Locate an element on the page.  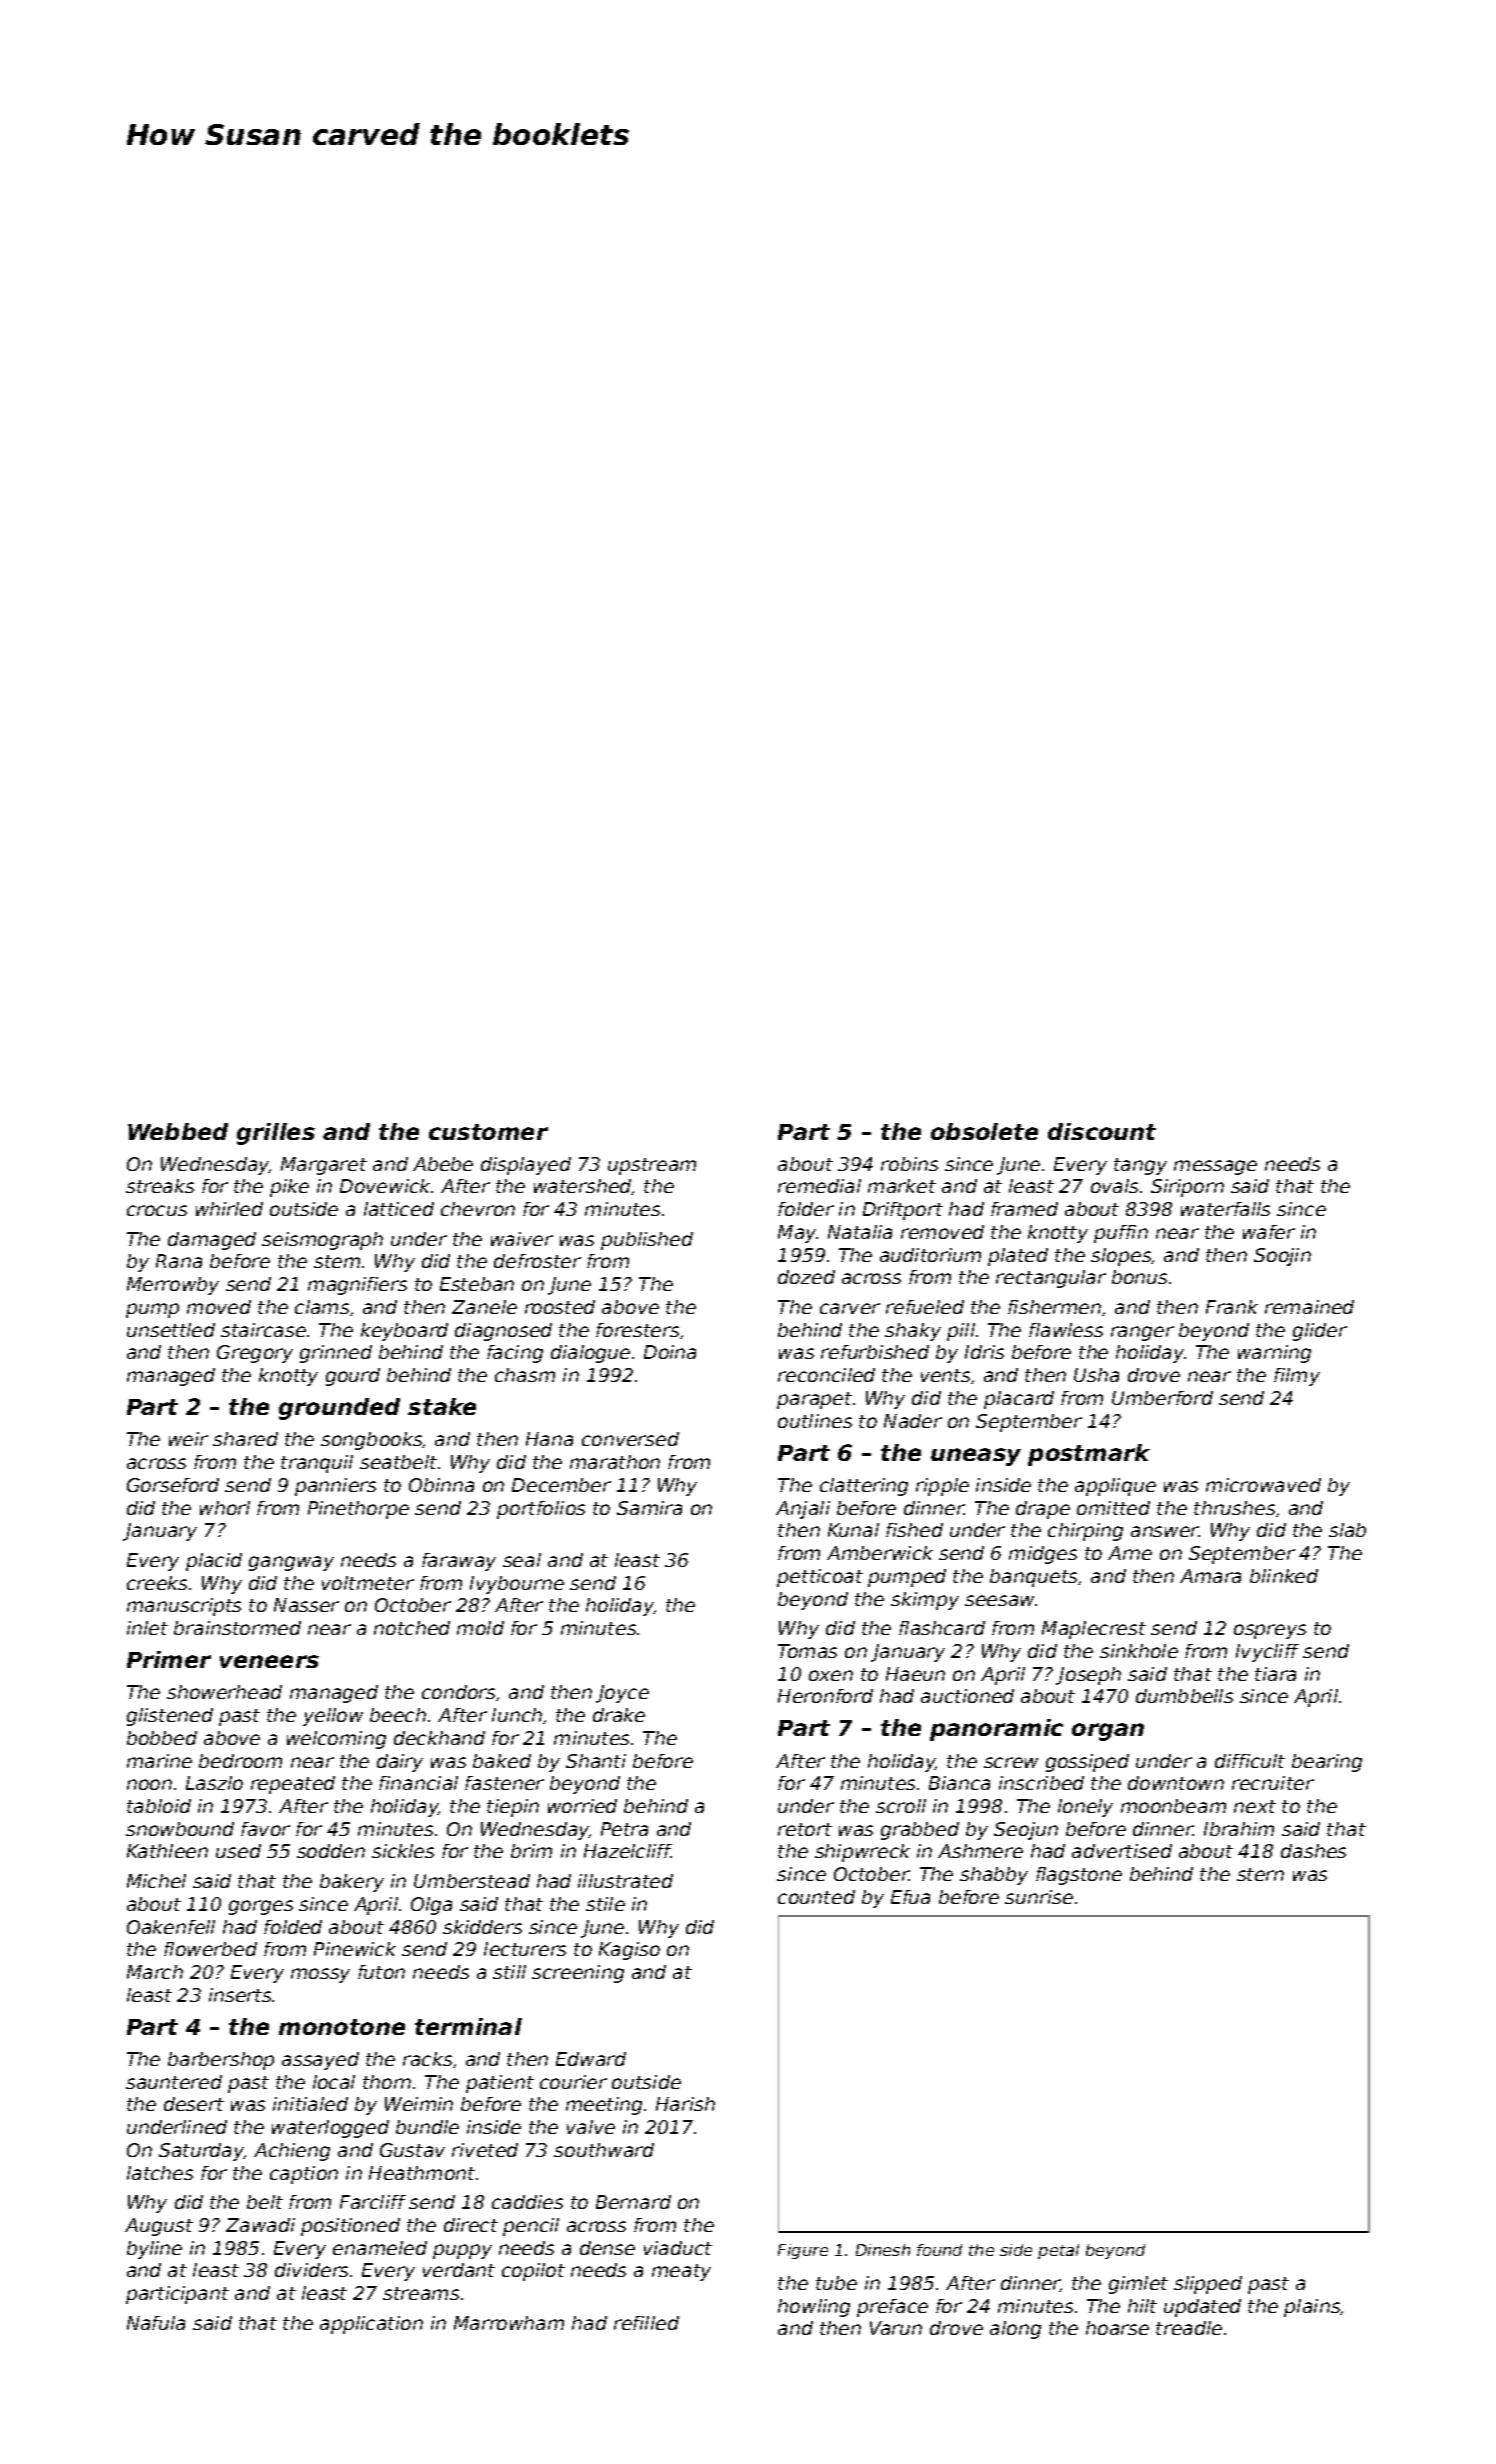
drape is located at coordinates (1043, 1510).
